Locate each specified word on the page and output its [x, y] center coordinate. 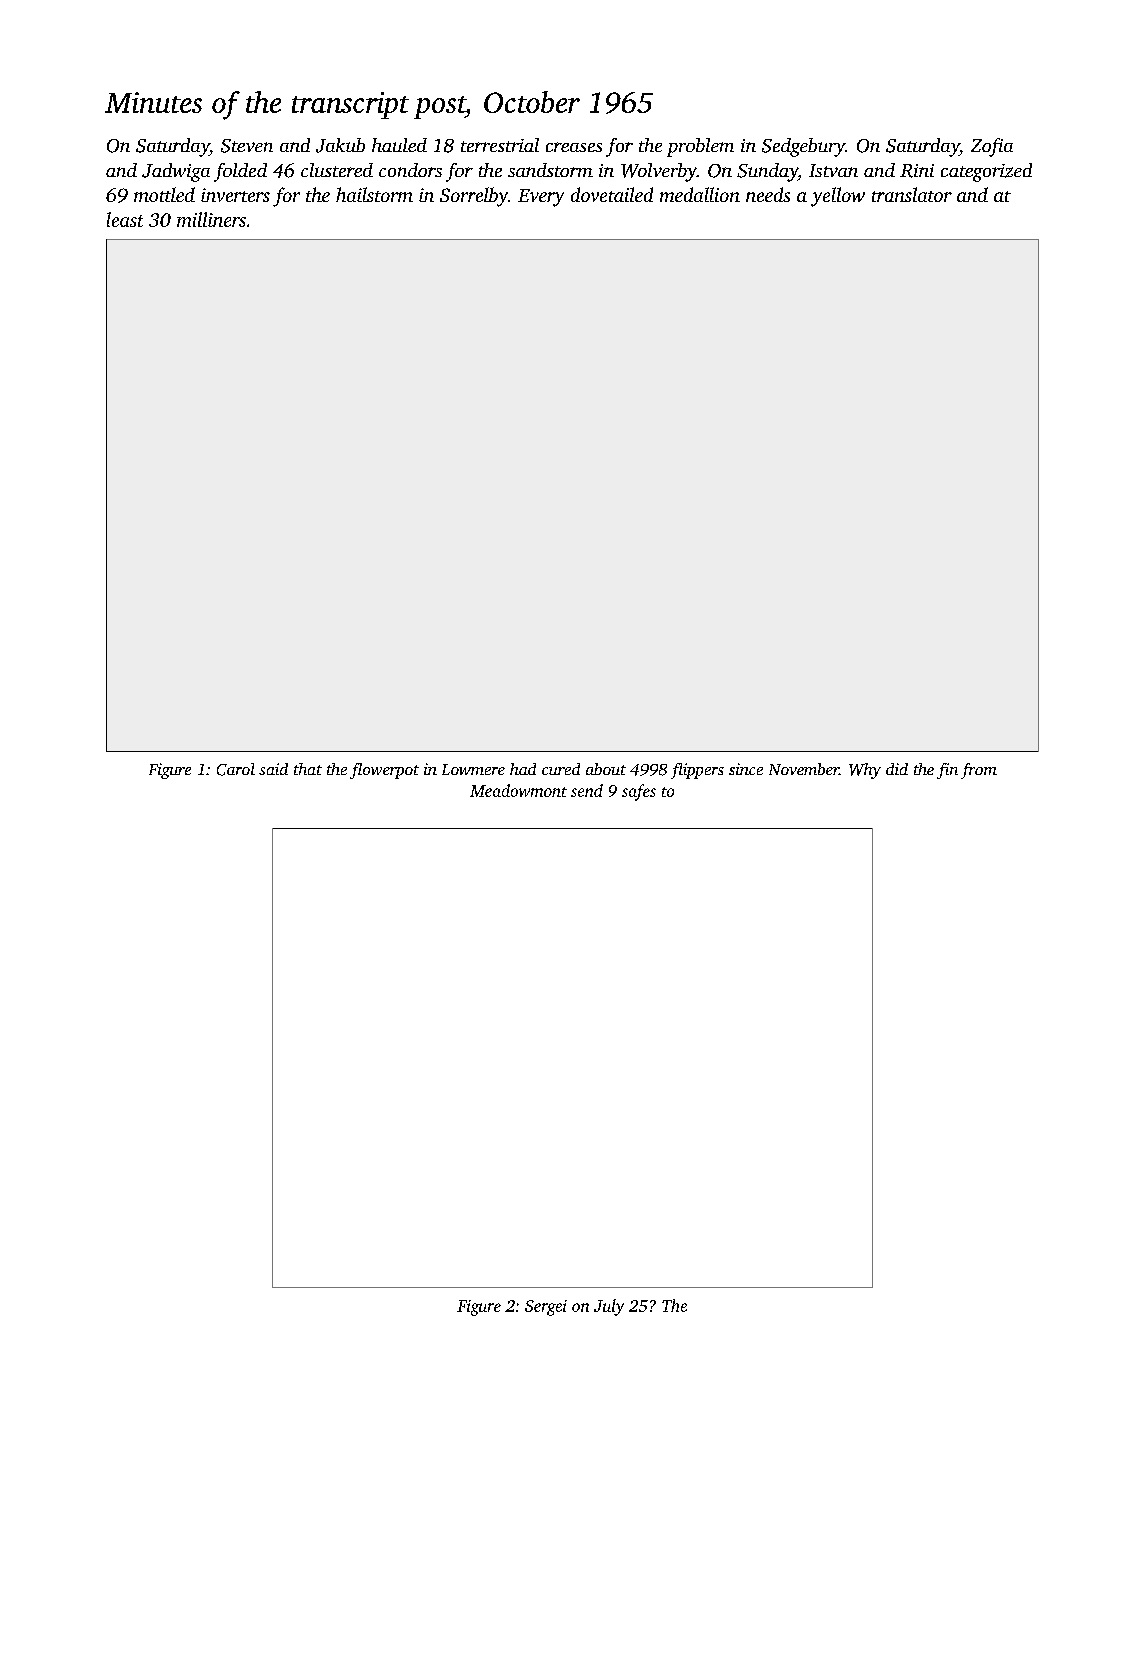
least [125, 219]
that [308, 769]
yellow [838, 197]
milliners [211, 219]
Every [541, 198]
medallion [700, 194]
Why [865, 771]
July [609, 1307]
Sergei [546, 1308]
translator [912, 194]
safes [639, 792]
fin [947, 771]
